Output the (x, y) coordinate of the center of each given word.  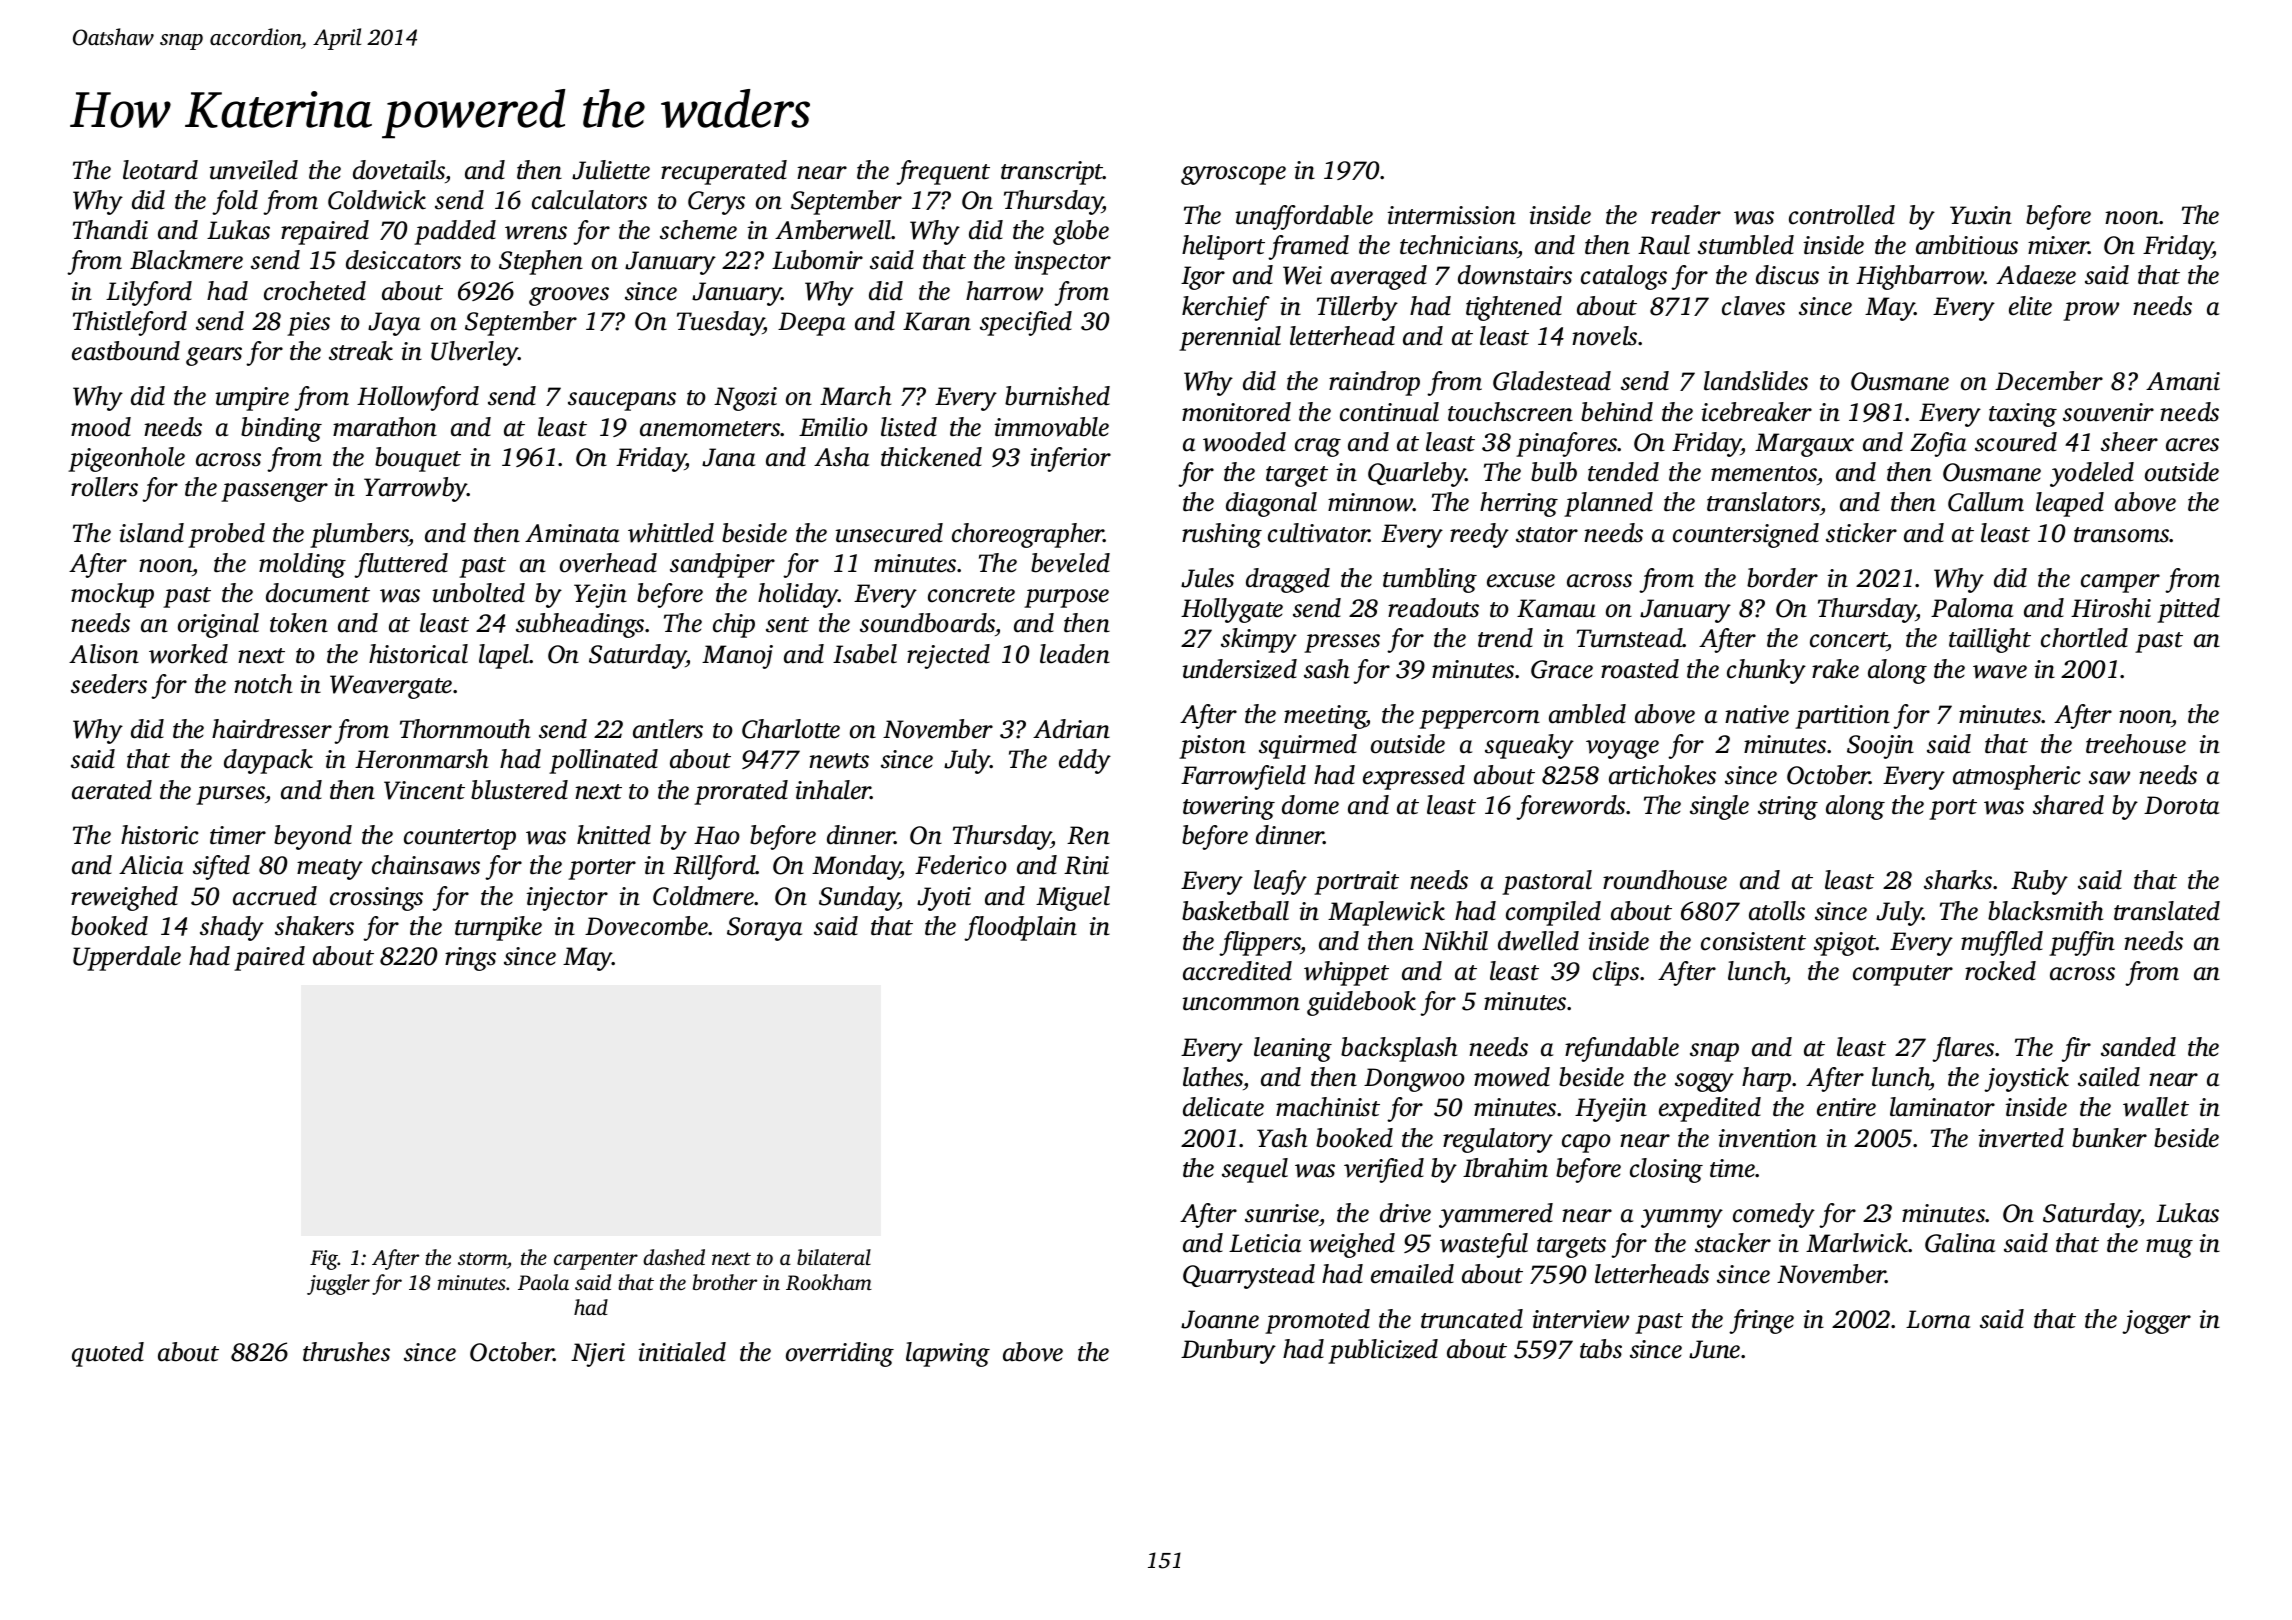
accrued (275, 896)
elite (2030, 306)
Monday (856, 867)
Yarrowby (415, 489)
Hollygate (1232, 610)
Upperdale (127, 958)
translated (2167, 911)
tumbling (1430, 580)
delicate (1223, 1107)
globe (1081, 232)
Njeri (598, 1355)
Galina (1960, 1243)
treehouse (2136, 744)
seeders (109, 684)
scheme (698, 230)
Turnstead (1630, 638)
